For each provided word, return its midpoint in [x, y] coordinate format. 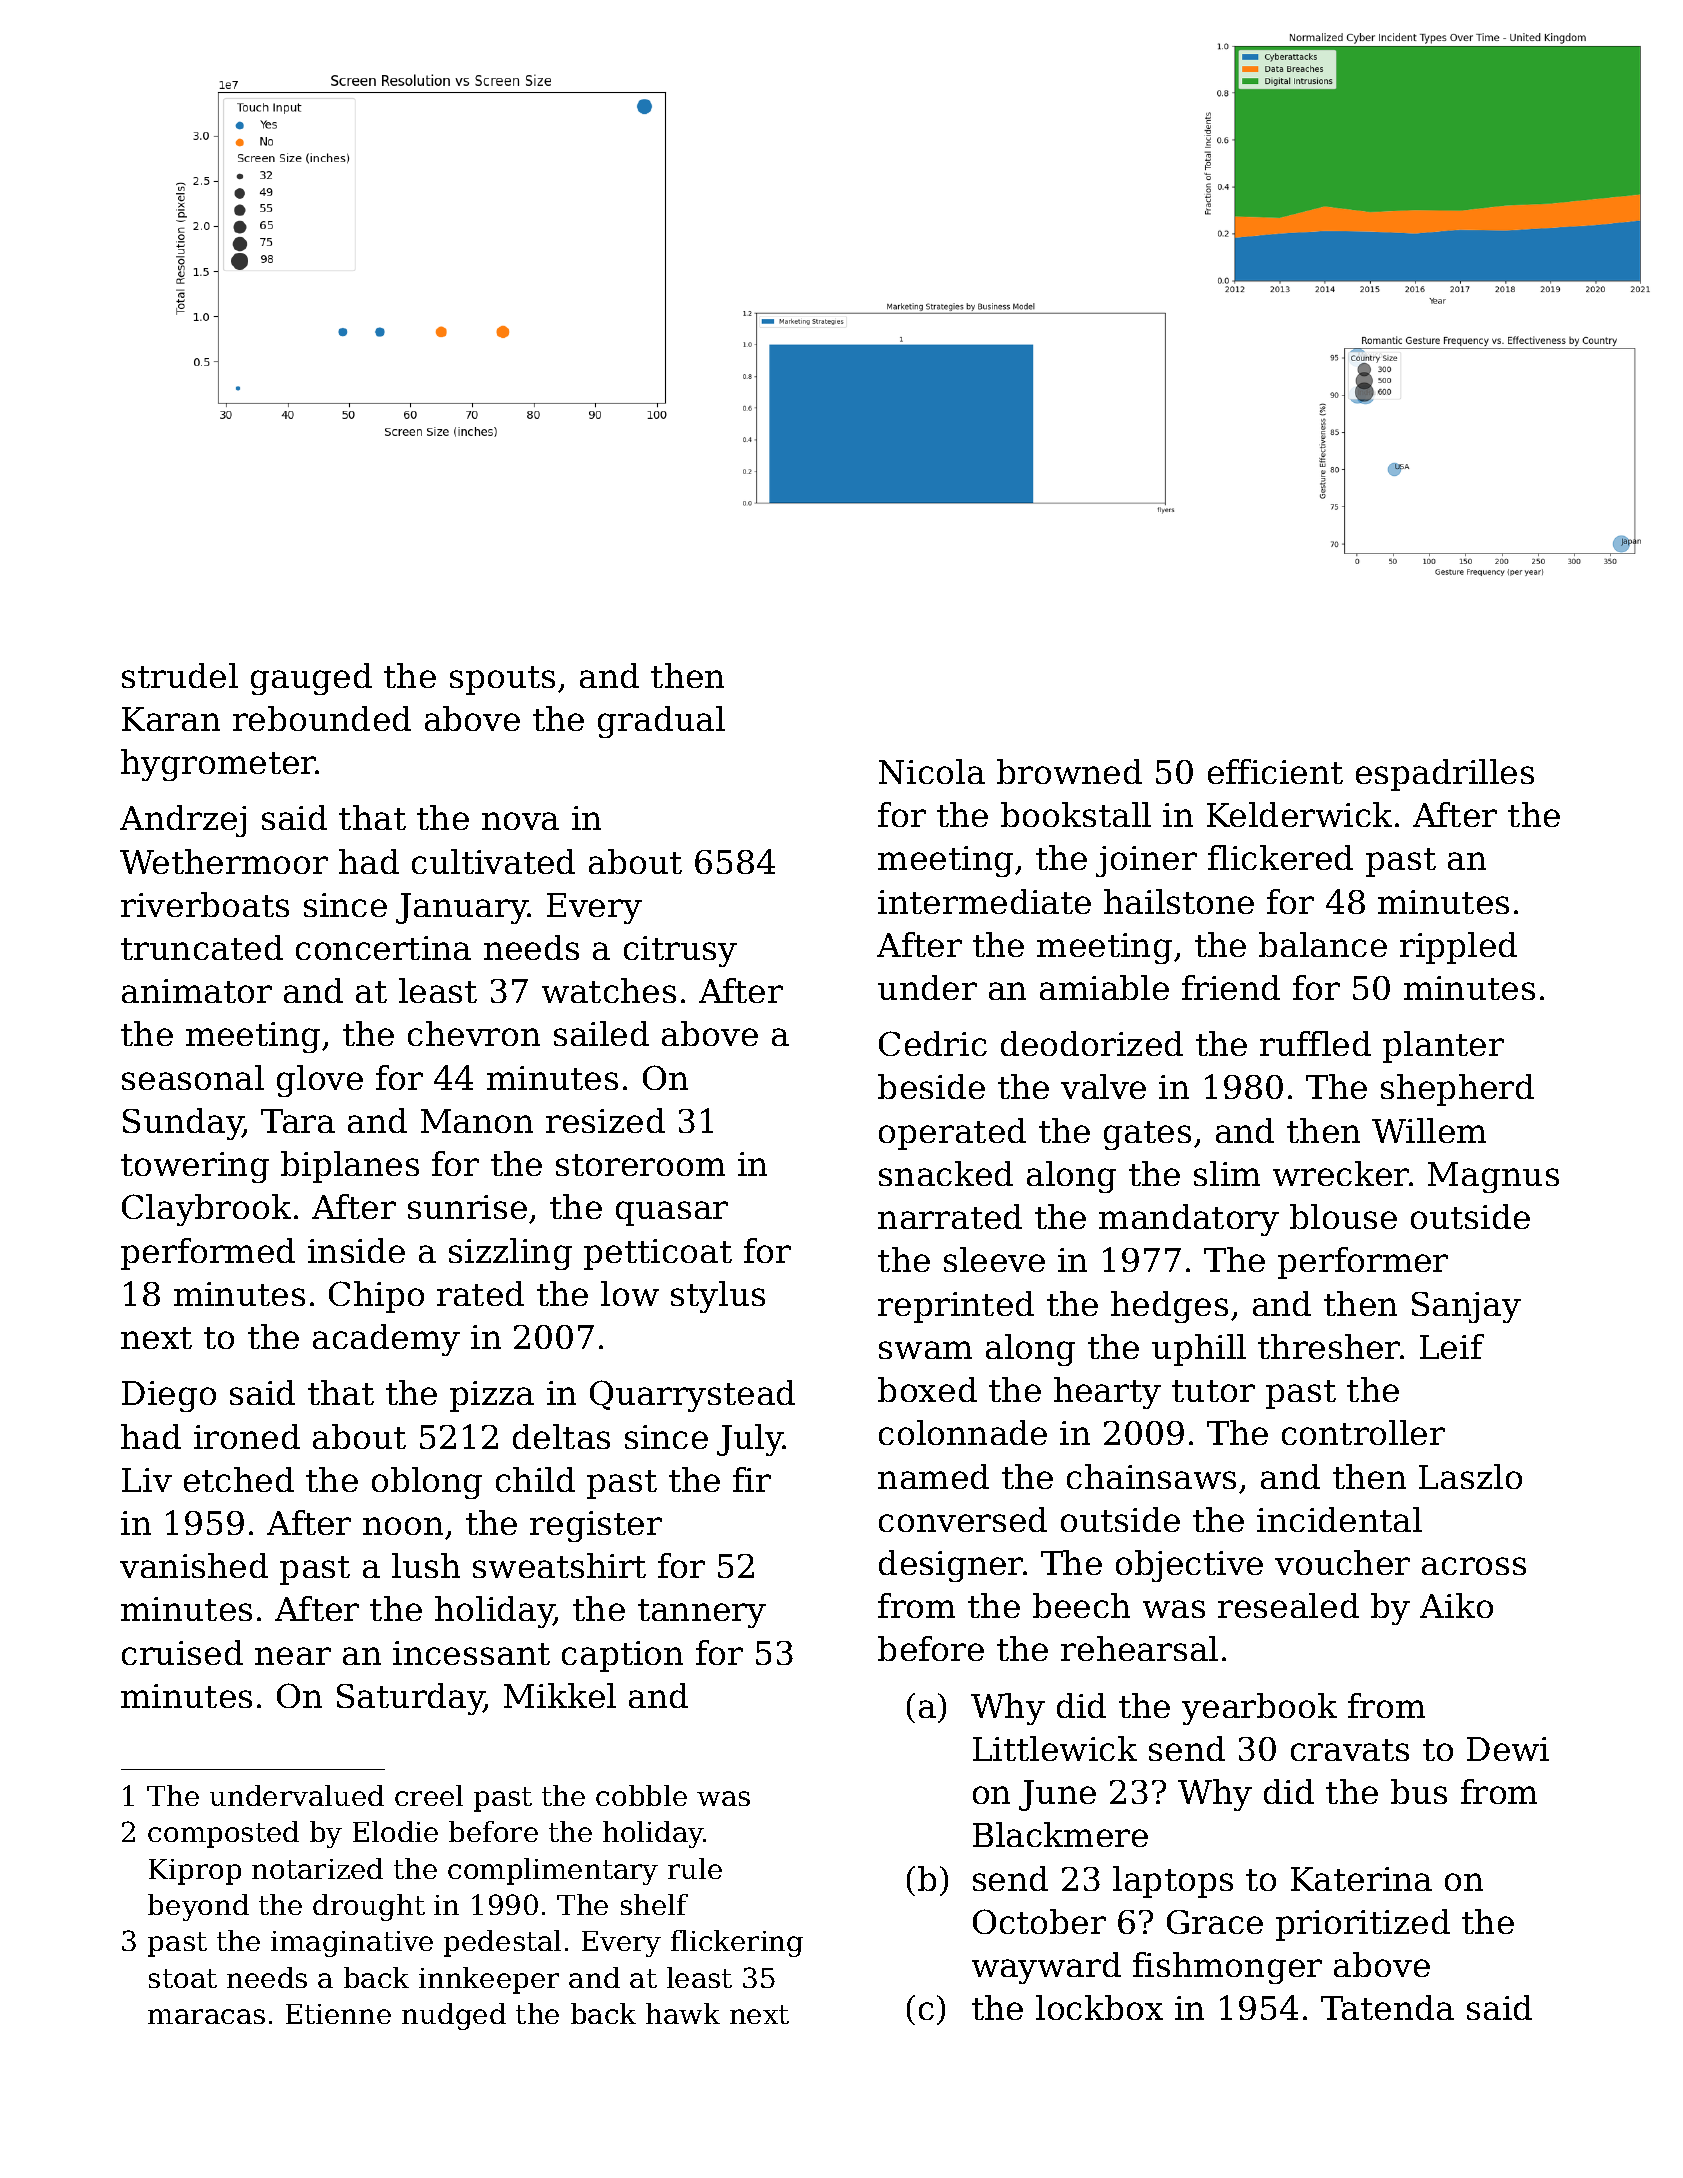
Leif [1452, 1346]
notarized [317, 1868]
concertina [383, 948]
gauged [311, 679]
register [596, 1526]
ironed [247, 1436]
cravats [1350, 1750]
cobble [641, 1795]
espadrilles [1445, 775]
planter [1443, 1047]
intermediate [984, 901]
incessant [471, 1653]
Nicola [932, 771]
